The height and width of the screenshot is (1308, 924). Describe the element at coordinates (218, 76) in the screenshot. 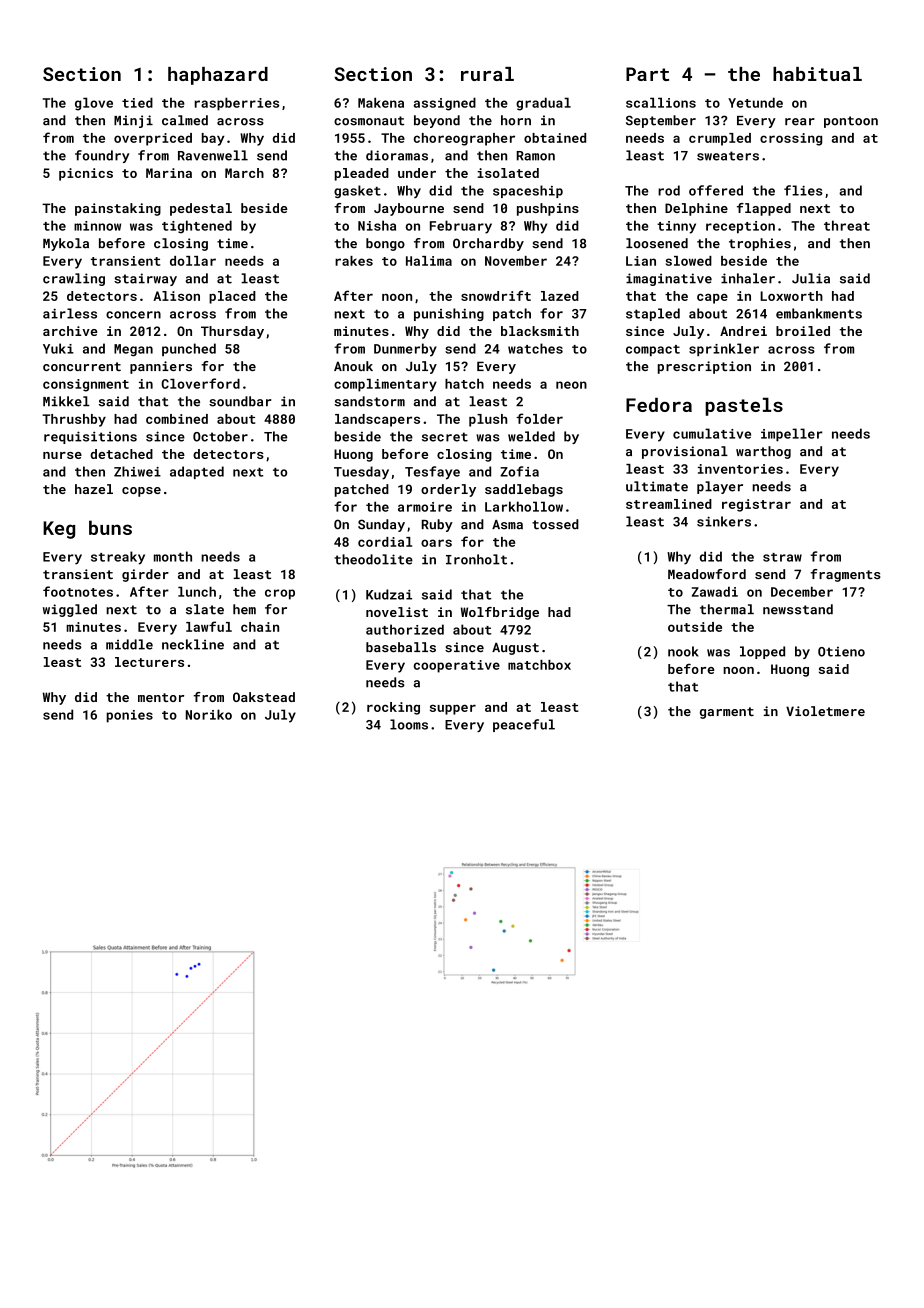

I see `haphazard` at that location.
